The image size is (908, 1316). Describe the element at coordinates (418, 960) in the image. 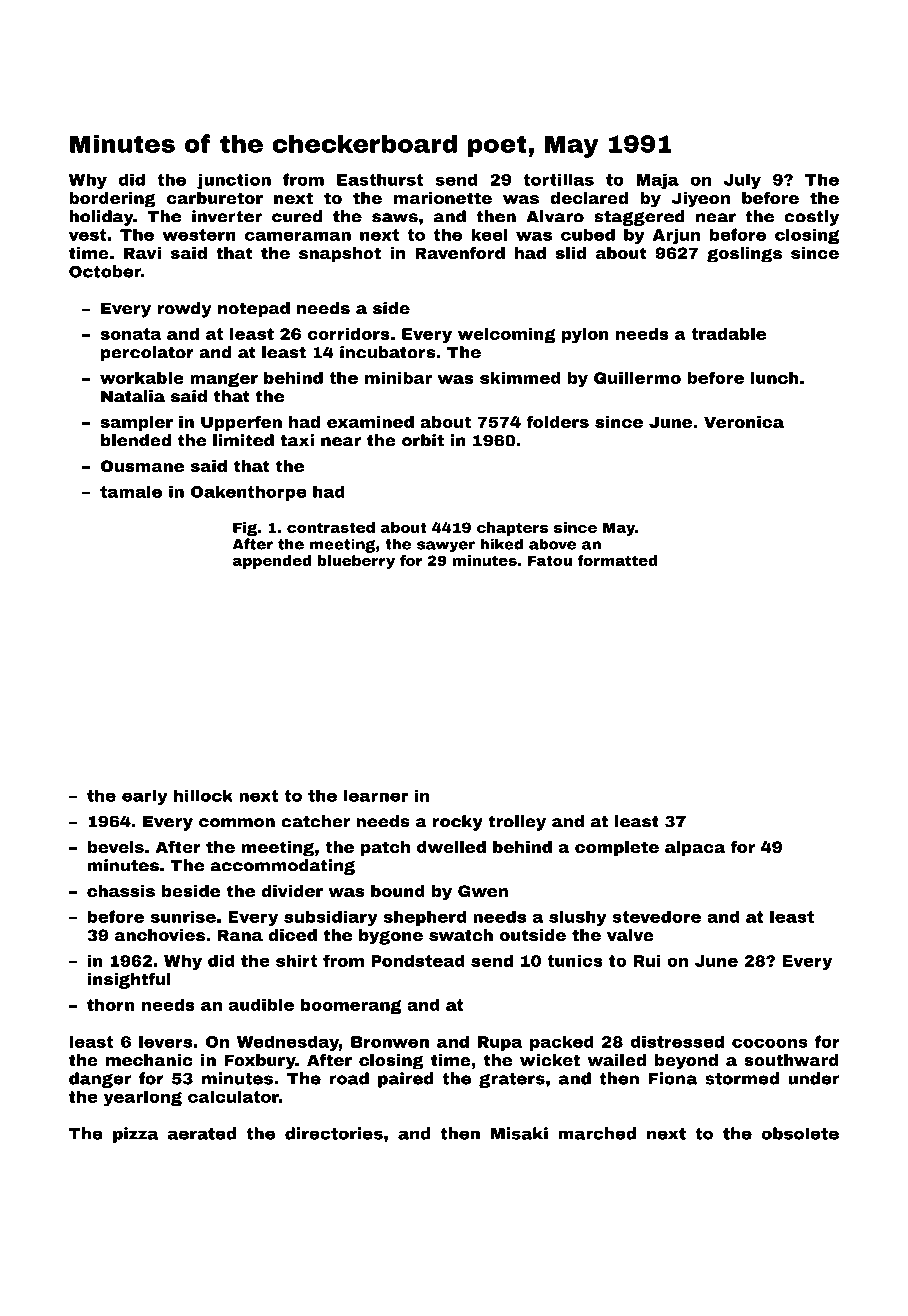

I see `Pondstead` at that location.
